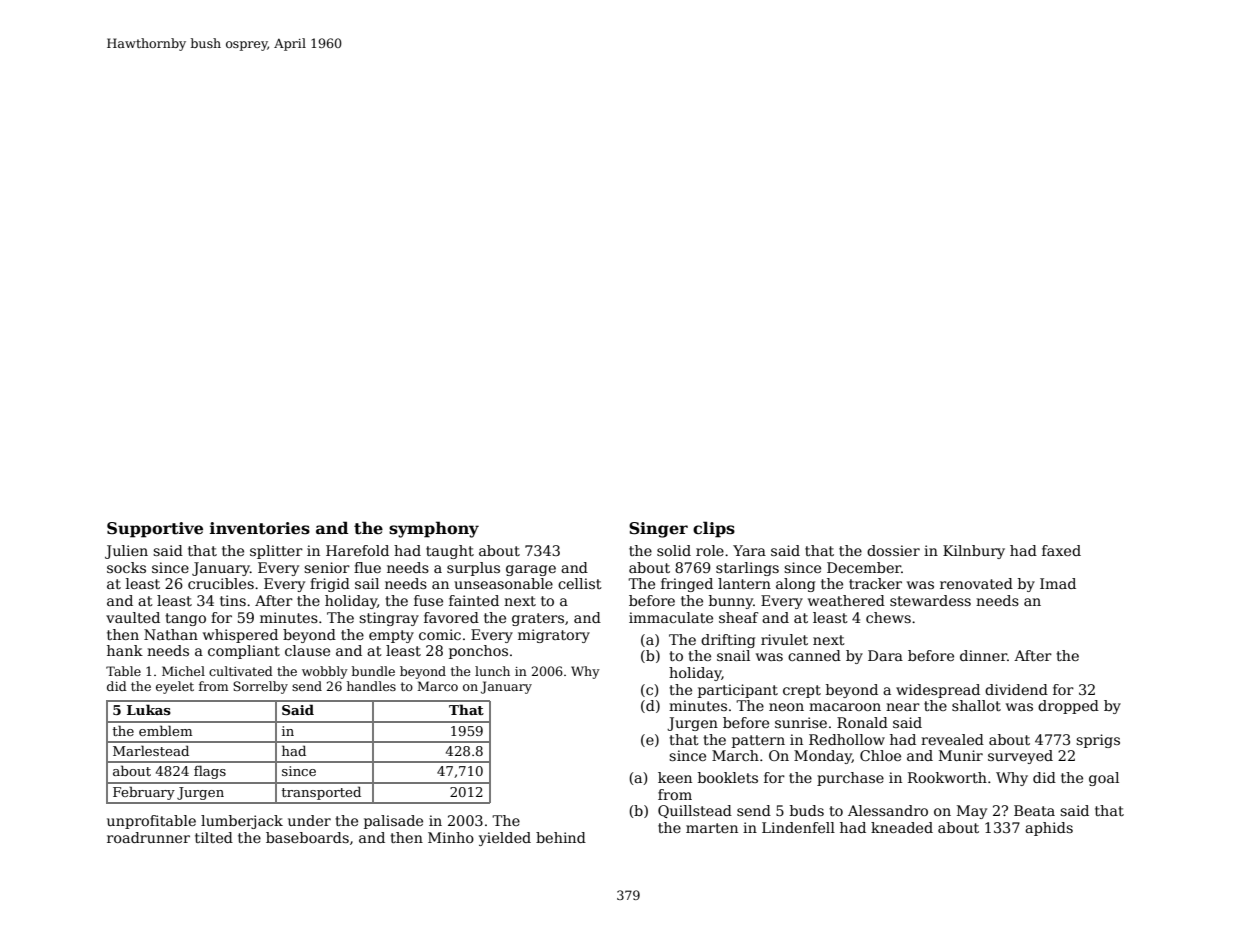  What do you see at coordinates (983, 655) in the image?
I see `dinner` at bounding box center [983, 655].
